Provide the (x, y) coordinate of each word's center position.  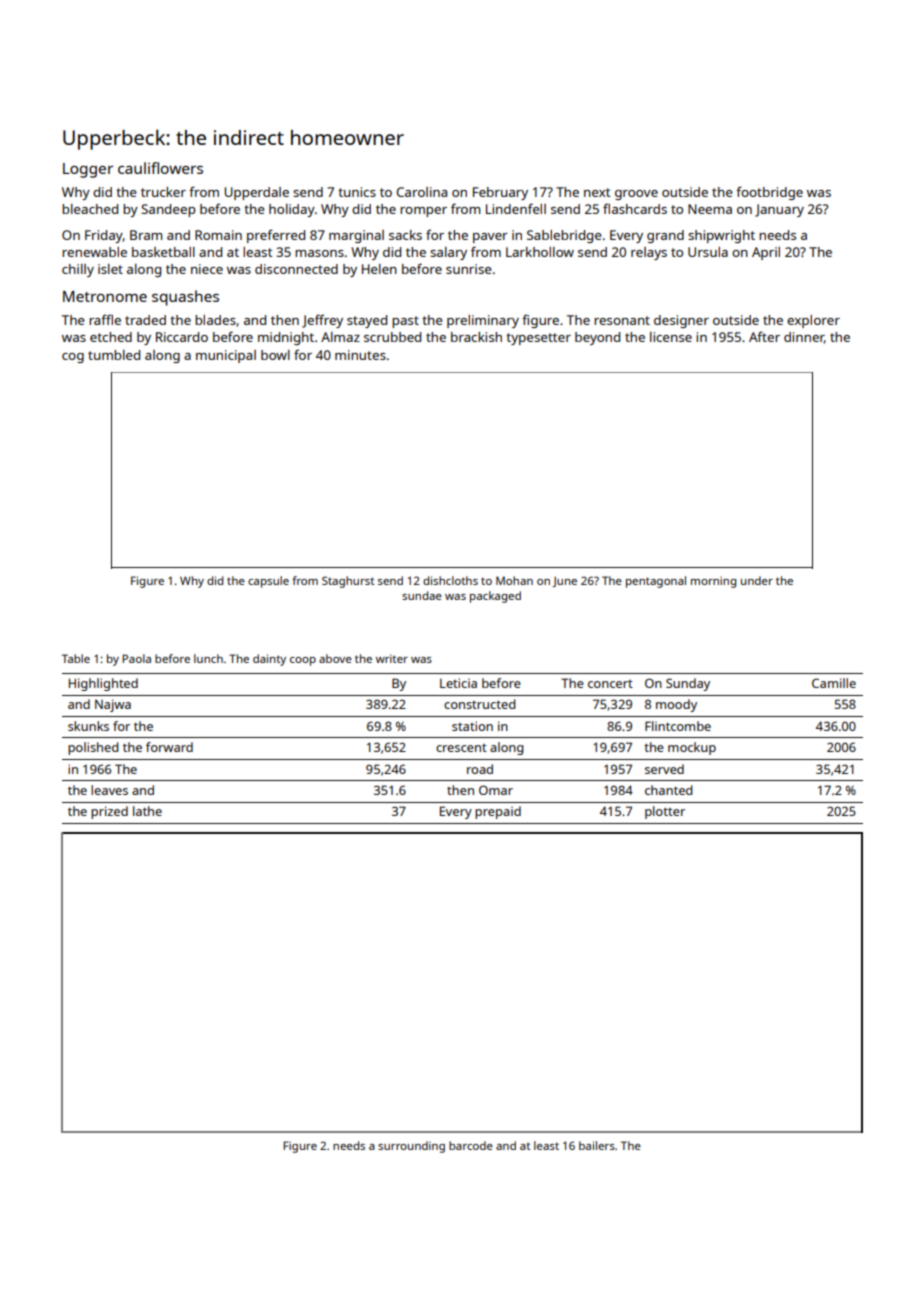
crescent (461, 748)
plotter (665, 812)
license (671, 337)
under (757, 580)
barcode (471, 1145)
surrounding (411, 1147)
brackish (476, 337)
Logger (88, 170)
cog (73, 358)
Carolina (421, 192)
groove (636, 195)
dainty (269, 660)
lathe (147, 811)
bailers (597, 1145)
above (335, 658)
